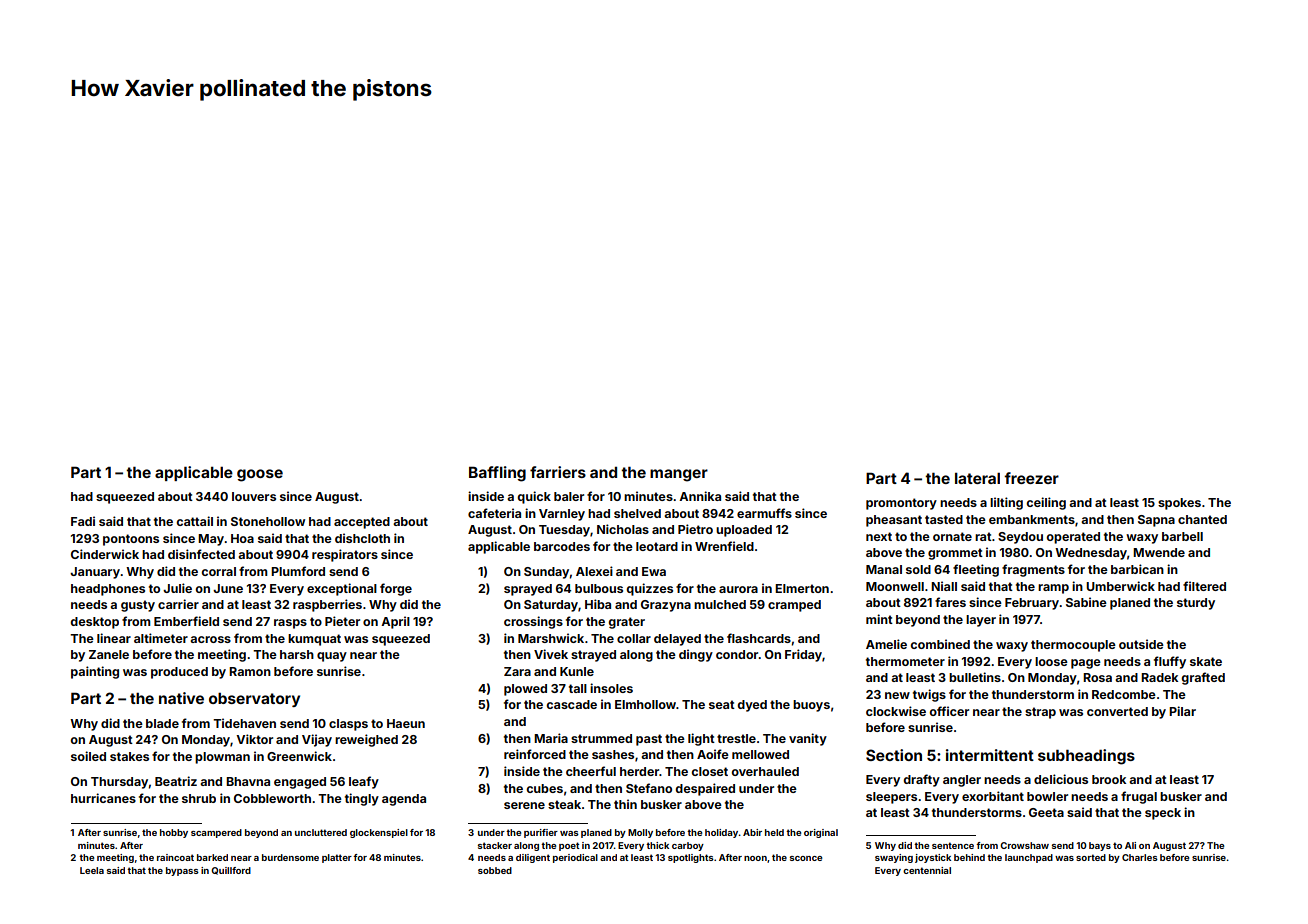 Image resolution: width=1308 pixels, height=924 pixels. What do you see at coordinates (1033, 570) in the document?
I see `fragments` at bounding box center [1033, 570].
